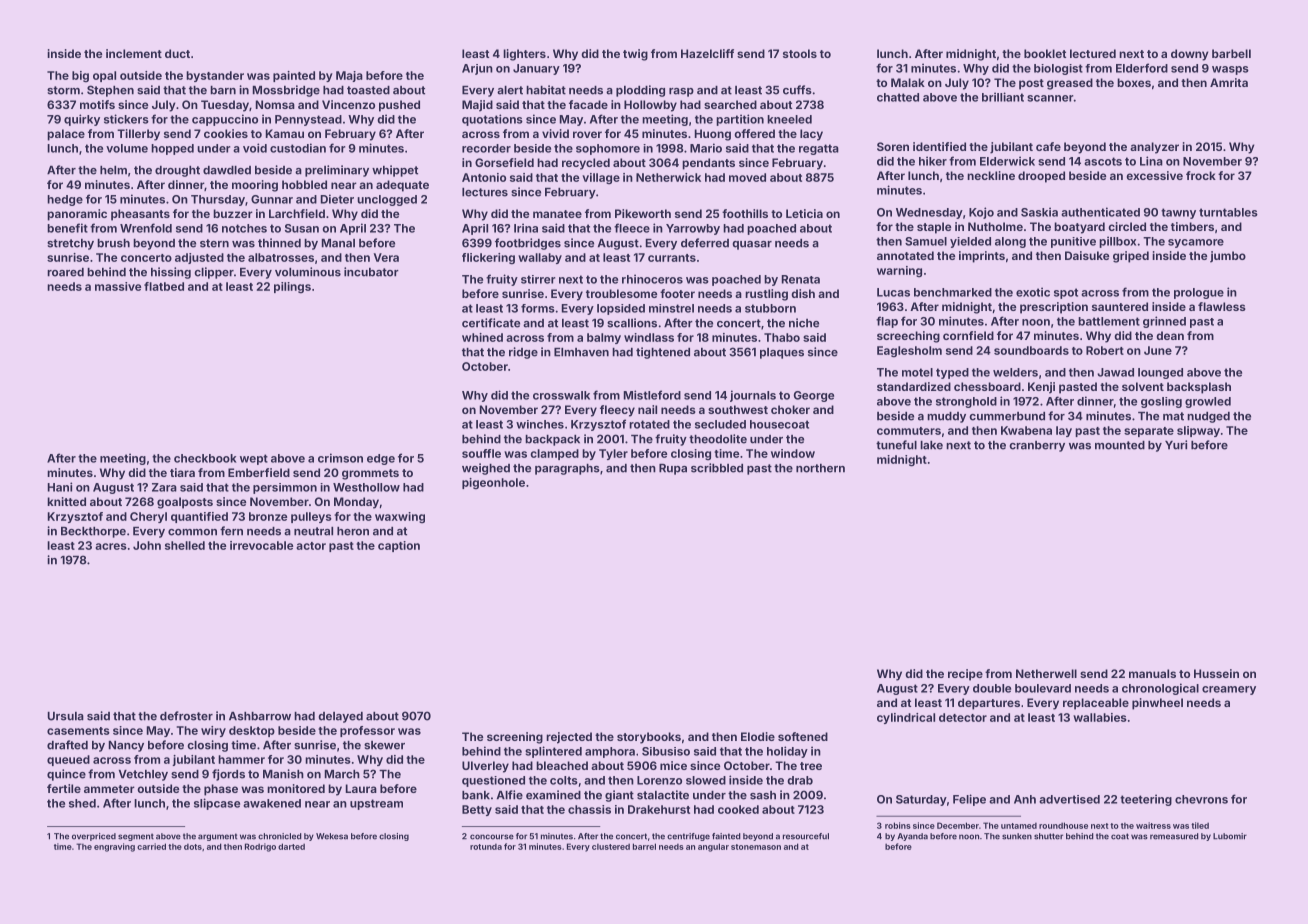 The width and height of the page is (1308, 924). I want to click on lighters, so click(524, 55).
